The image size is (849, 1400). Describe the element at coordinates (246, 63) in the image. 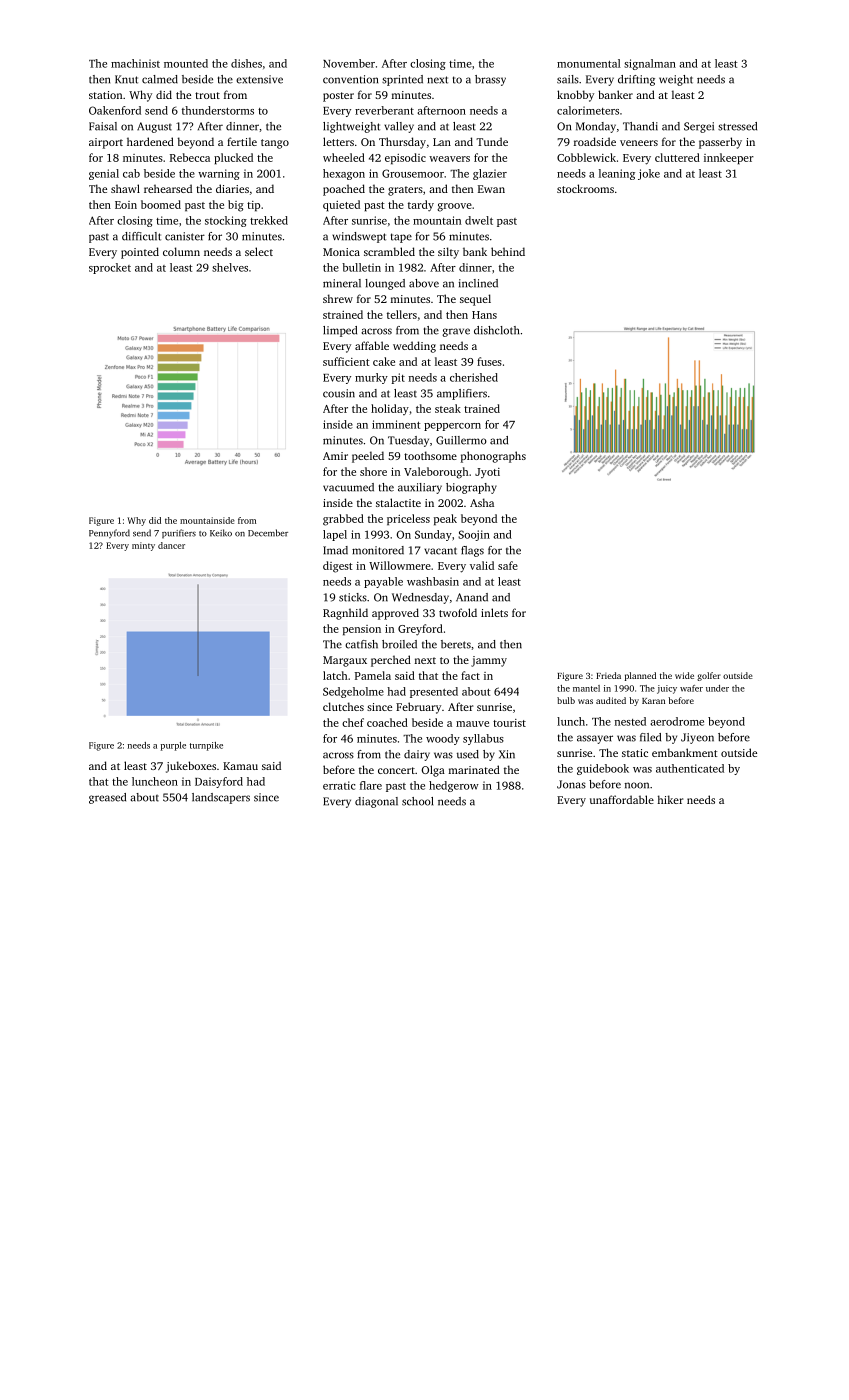

I see `dishes` at that location.
